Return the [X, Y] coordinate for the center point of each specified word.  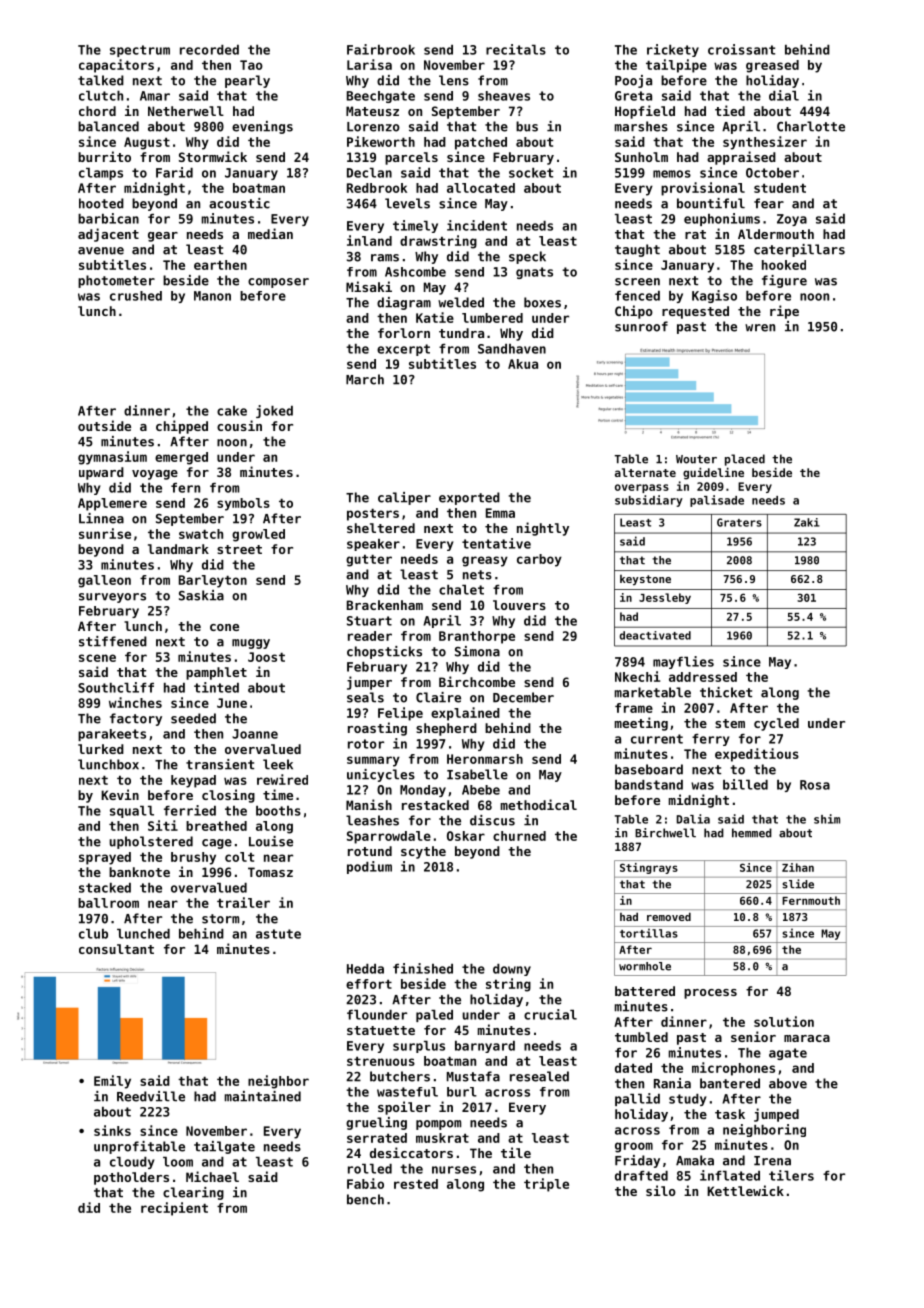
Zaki [807, 522]
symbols [243, 504]
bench [365, 1199]
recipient [174, 1209]
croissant [741, 49]
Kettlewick [745, 1190]
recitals [516, 49]
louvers [519, 605]
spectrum [140, 51]
